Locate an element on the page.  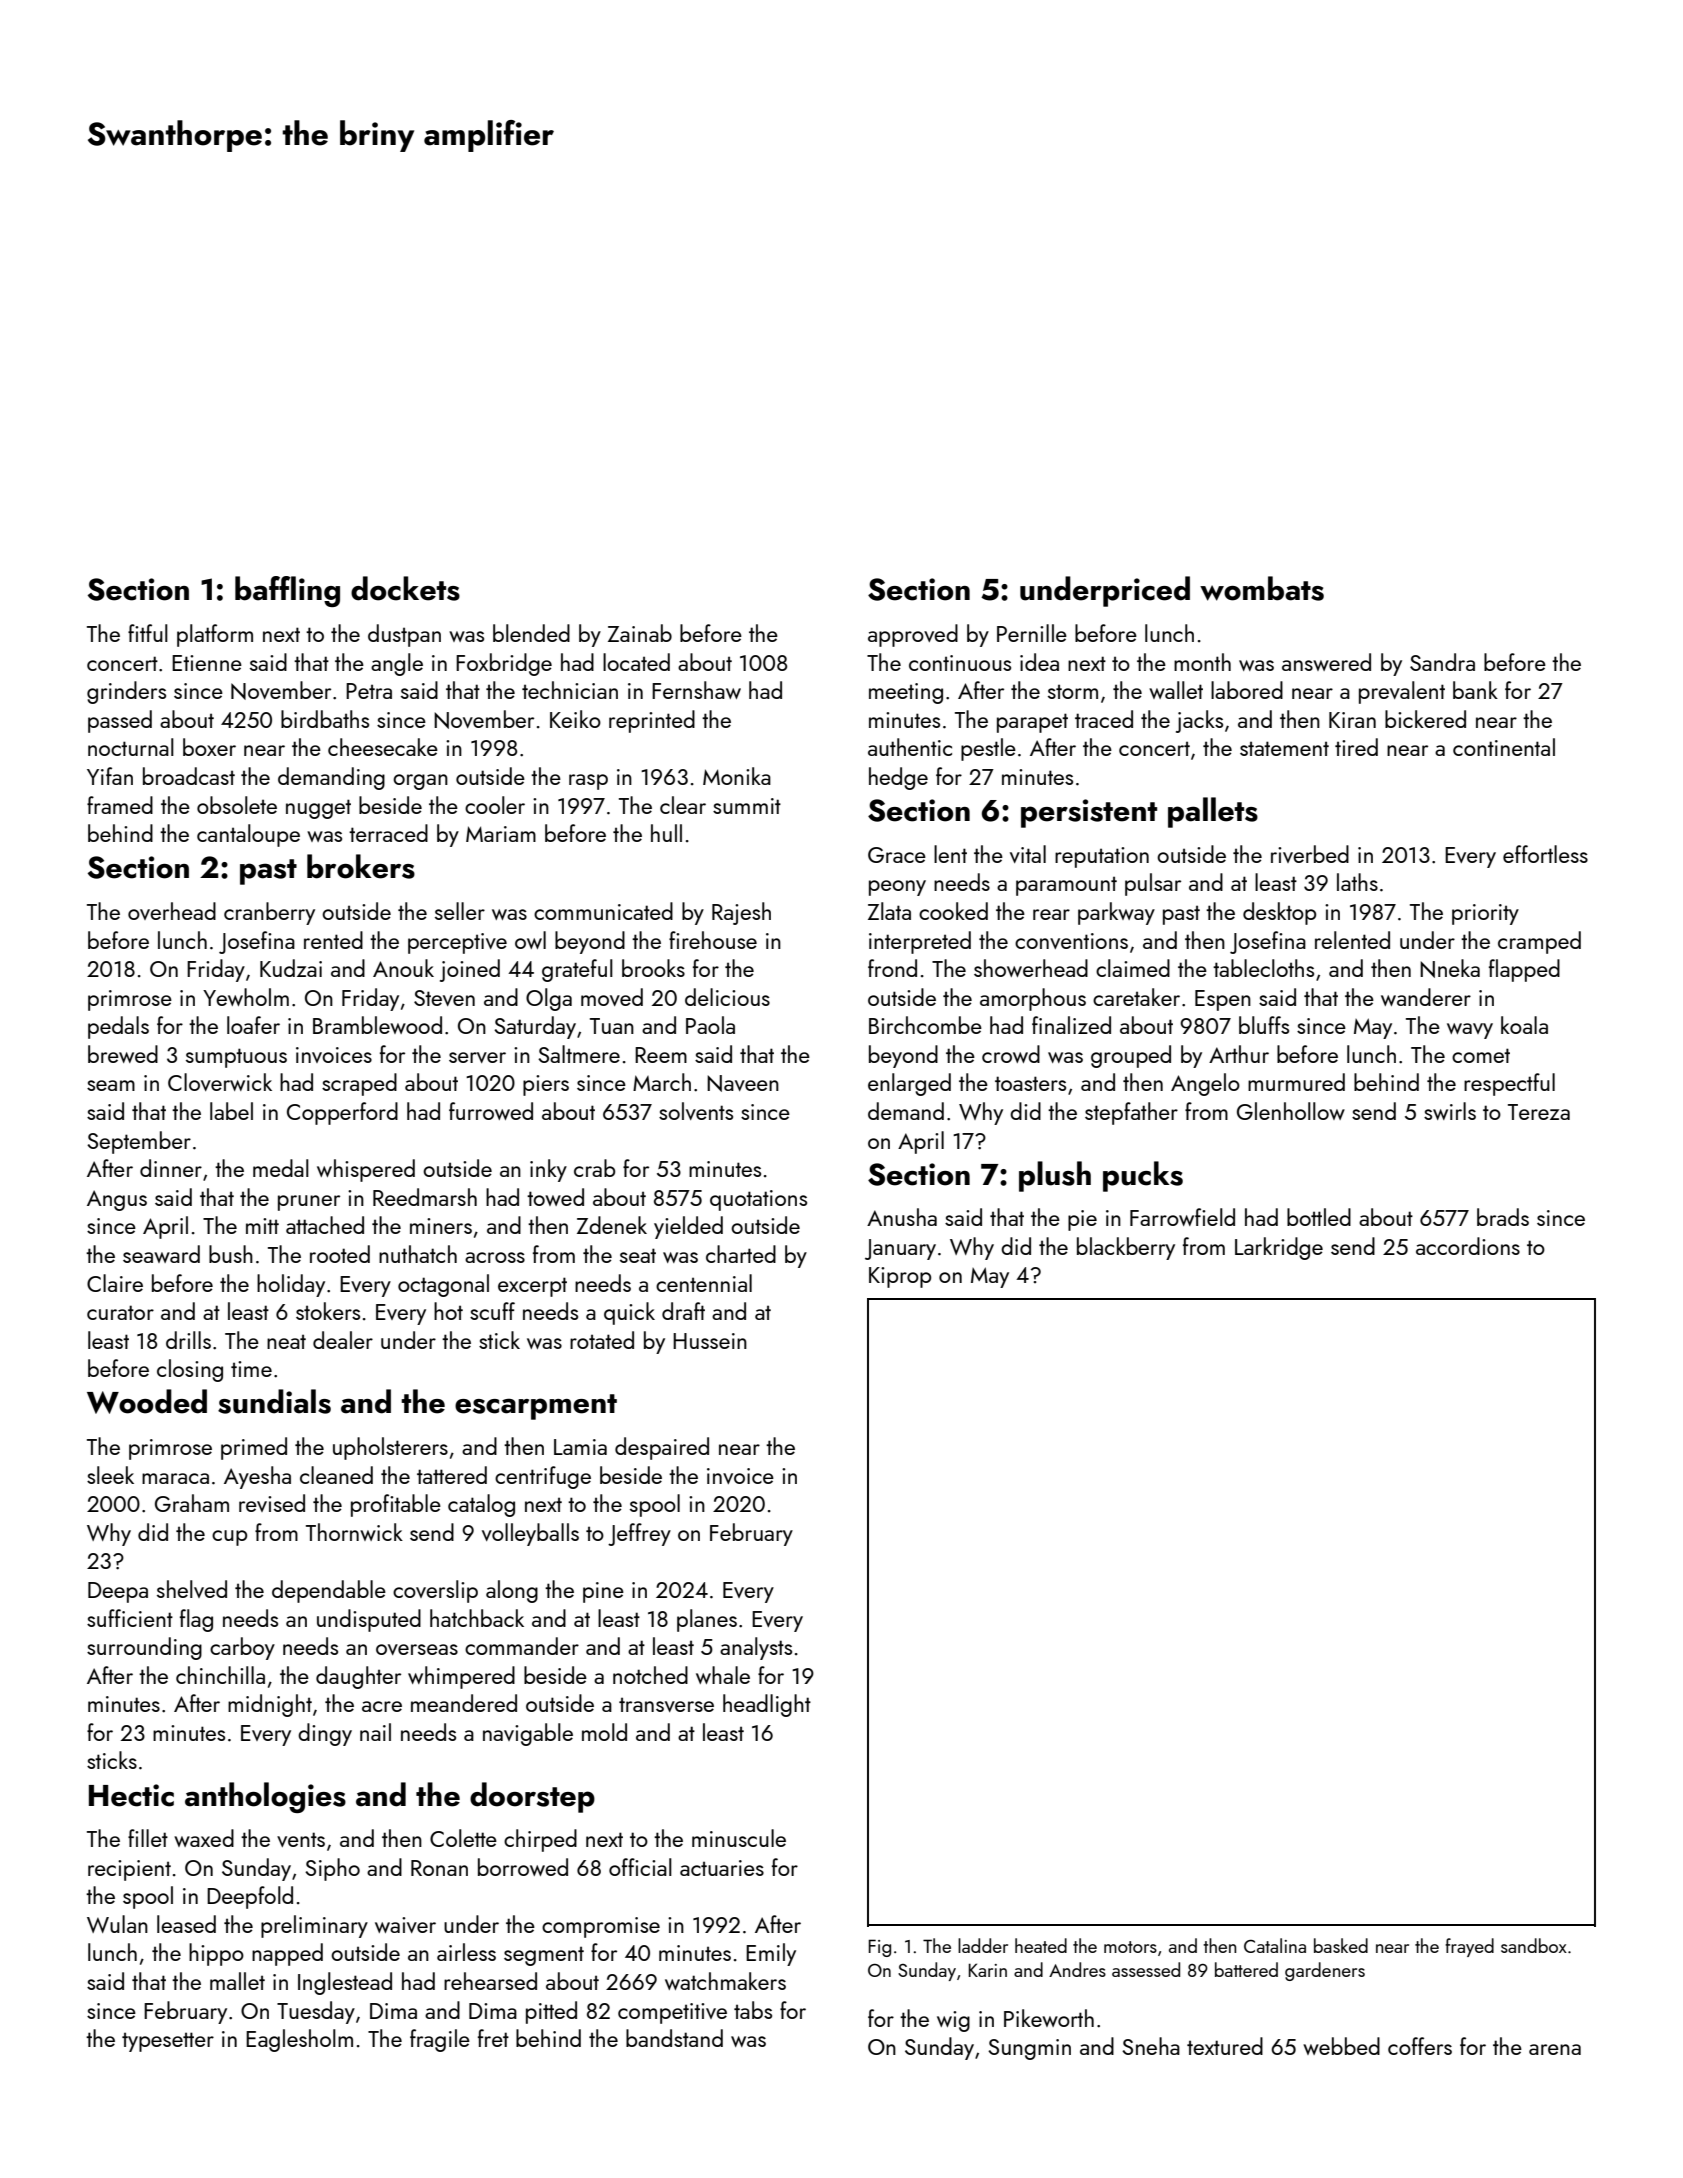
cup is located at coordinates (229, 1538).
